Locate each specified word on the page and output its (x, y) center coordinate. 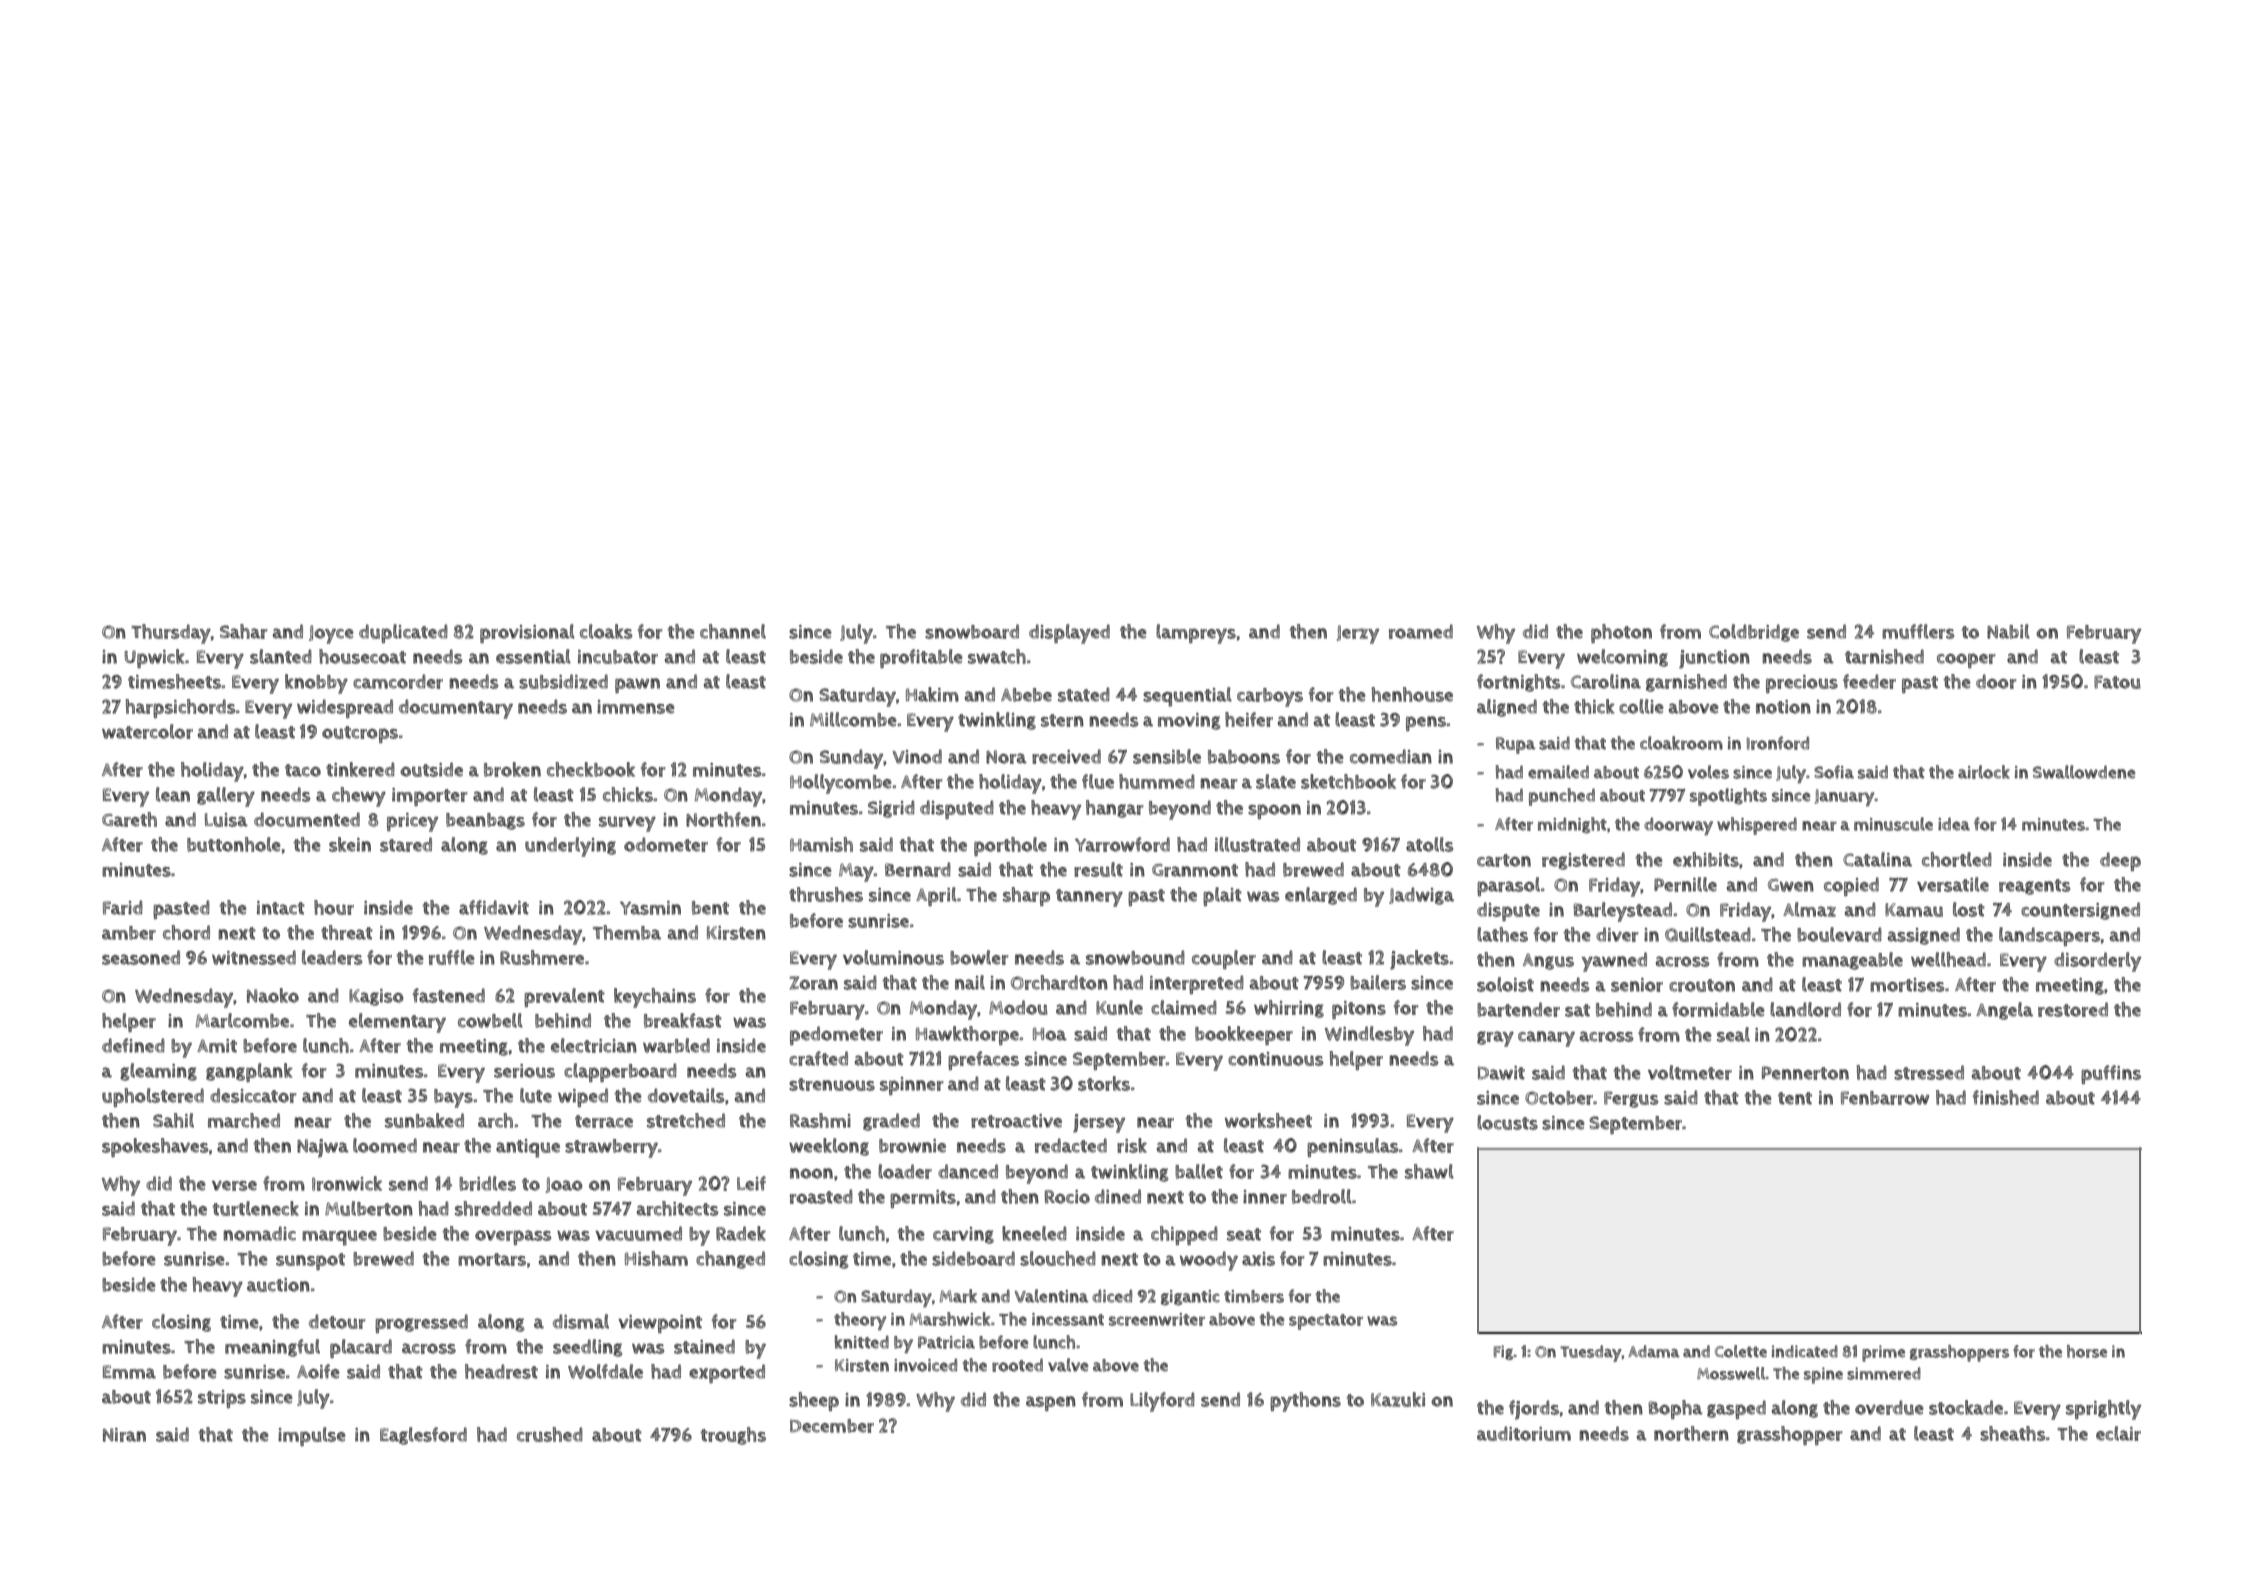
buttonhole (234, 844)
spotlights (1728, 797)
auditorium (1524, 1433)
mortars (492, 1259)
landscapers (2049, 936)
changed (730, 1260)
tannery (1089, 898)
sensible (1167, 756)
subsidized (563, 681)
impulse (312, 1436)
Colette (1741, 1351)
